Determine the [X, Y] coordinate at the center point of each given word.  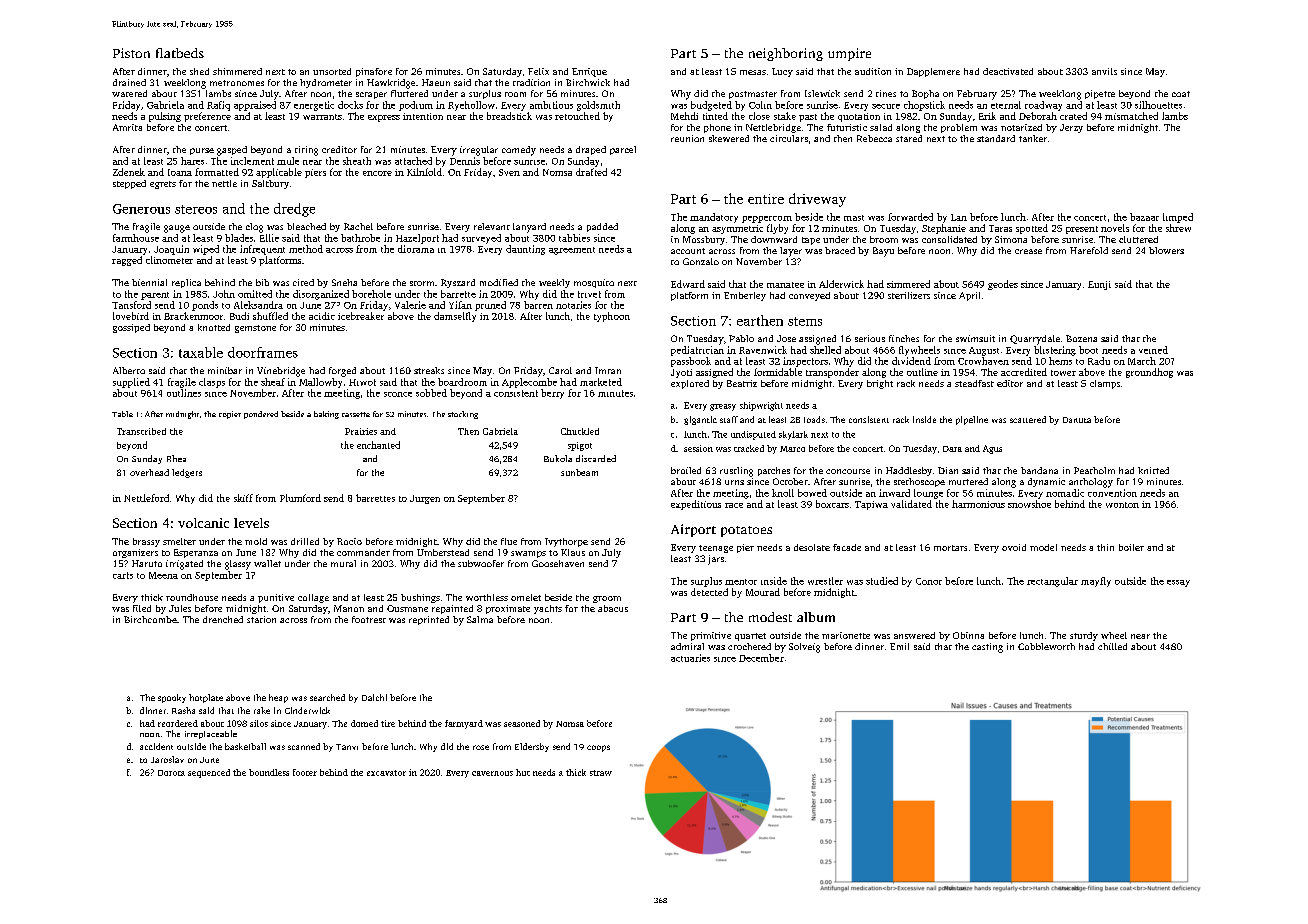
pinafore [374, 72]
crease [1028, 251]
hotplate [206, 698]
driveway [817, 200]
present [1082, 230]
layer [791, 252]
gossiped [131, 328]
